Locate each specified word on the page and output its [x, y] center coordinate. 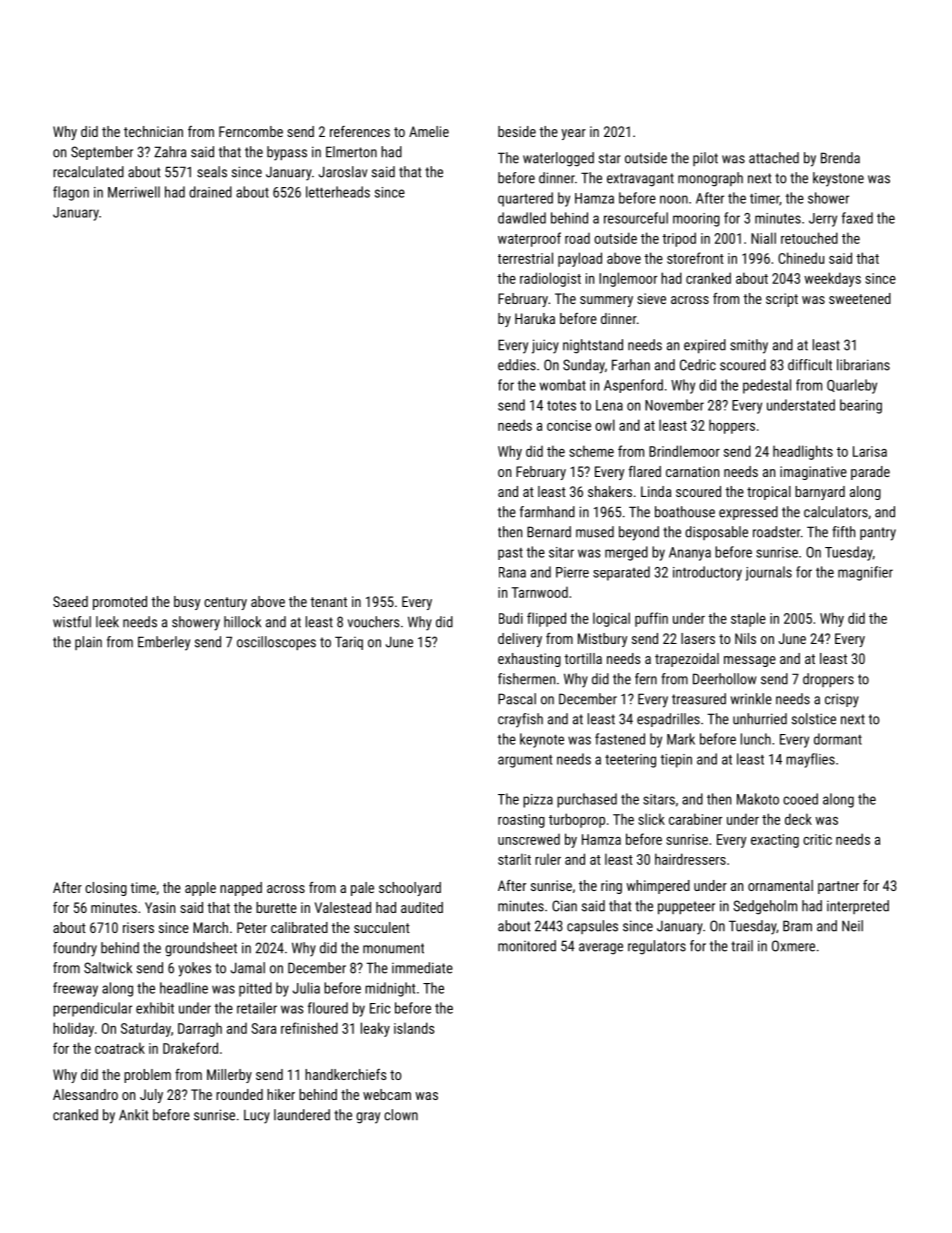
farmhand [547, 512]
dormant [838, 739]
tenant [328, 602]
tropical [769, 493]
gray [368, 1118]
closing [106, 889]
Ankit [133, 1115]
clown [401, 1115]
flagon [71, 193]
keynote [542, 740]
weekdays [832, 279]
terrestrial [525, 258]
